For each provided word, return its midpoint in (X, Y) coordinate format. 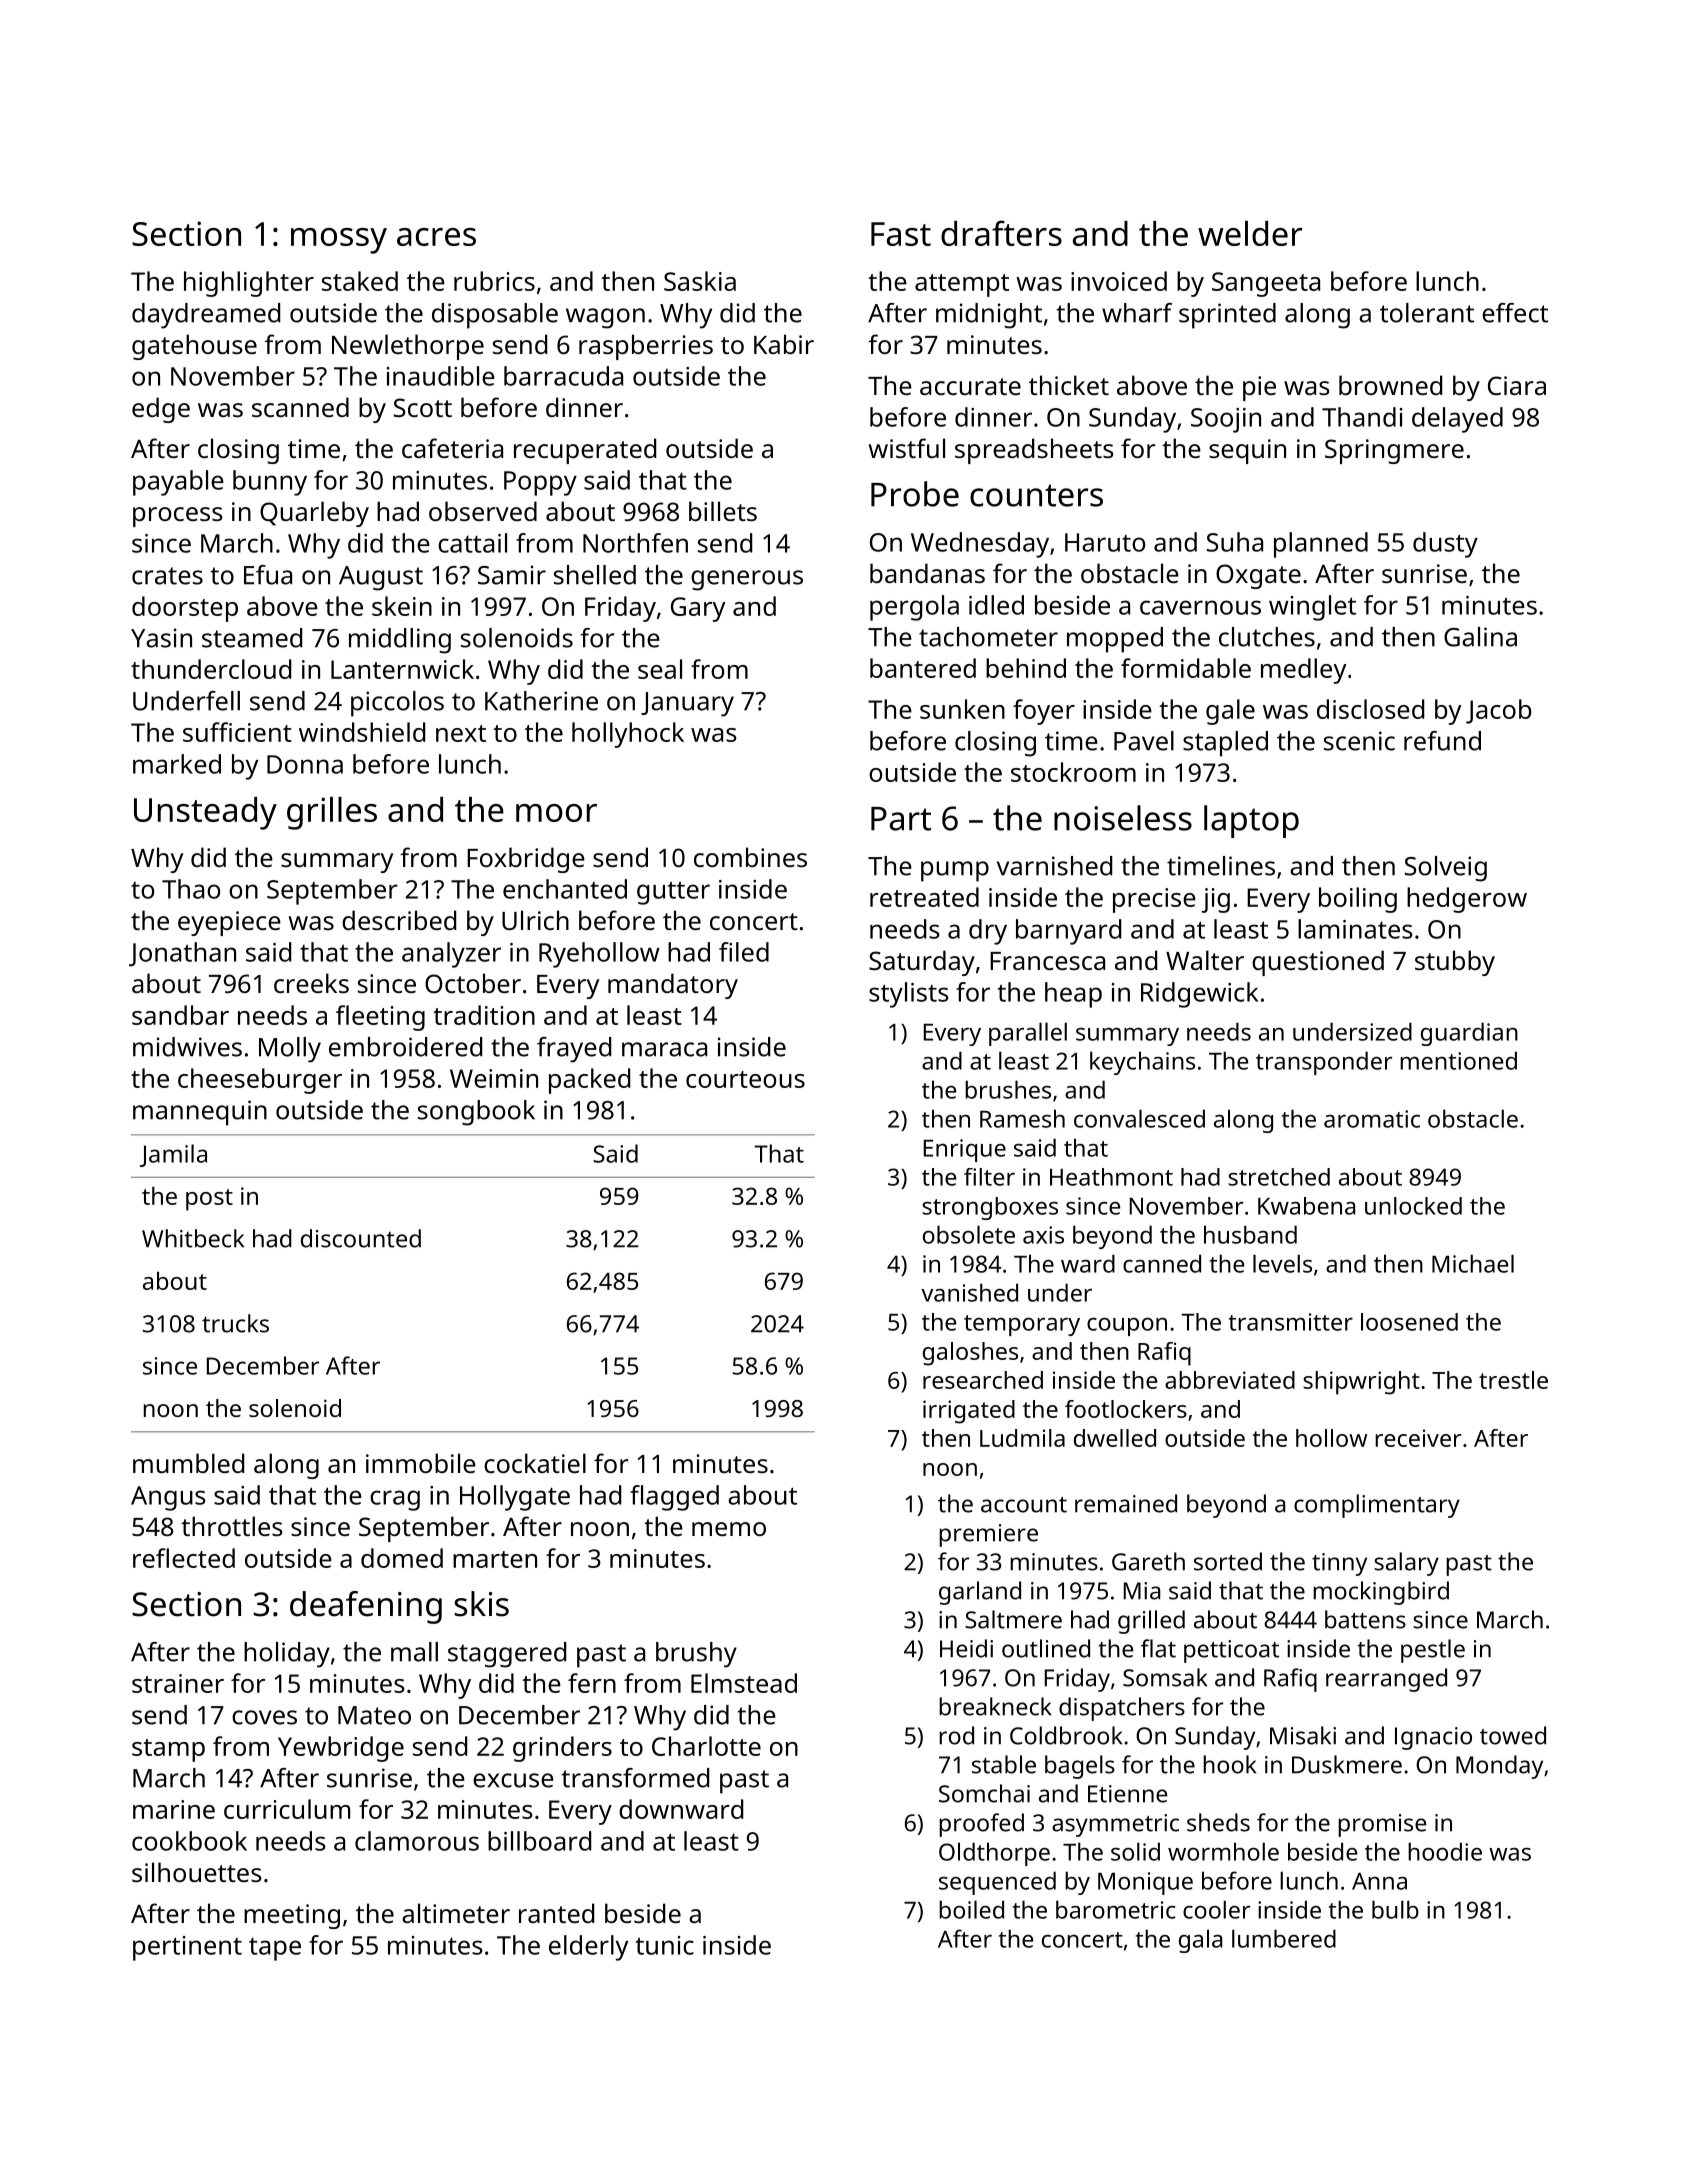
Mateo (374, 1715)
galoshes (970, 1354)
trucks (235, 1323)
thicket (1069, 385)
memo (729, 1529)
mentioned (1458, 1060)
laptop (1251, 821)
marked (177, 764)
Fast (901, 234)
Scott (423, 407)
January (687, 704)
